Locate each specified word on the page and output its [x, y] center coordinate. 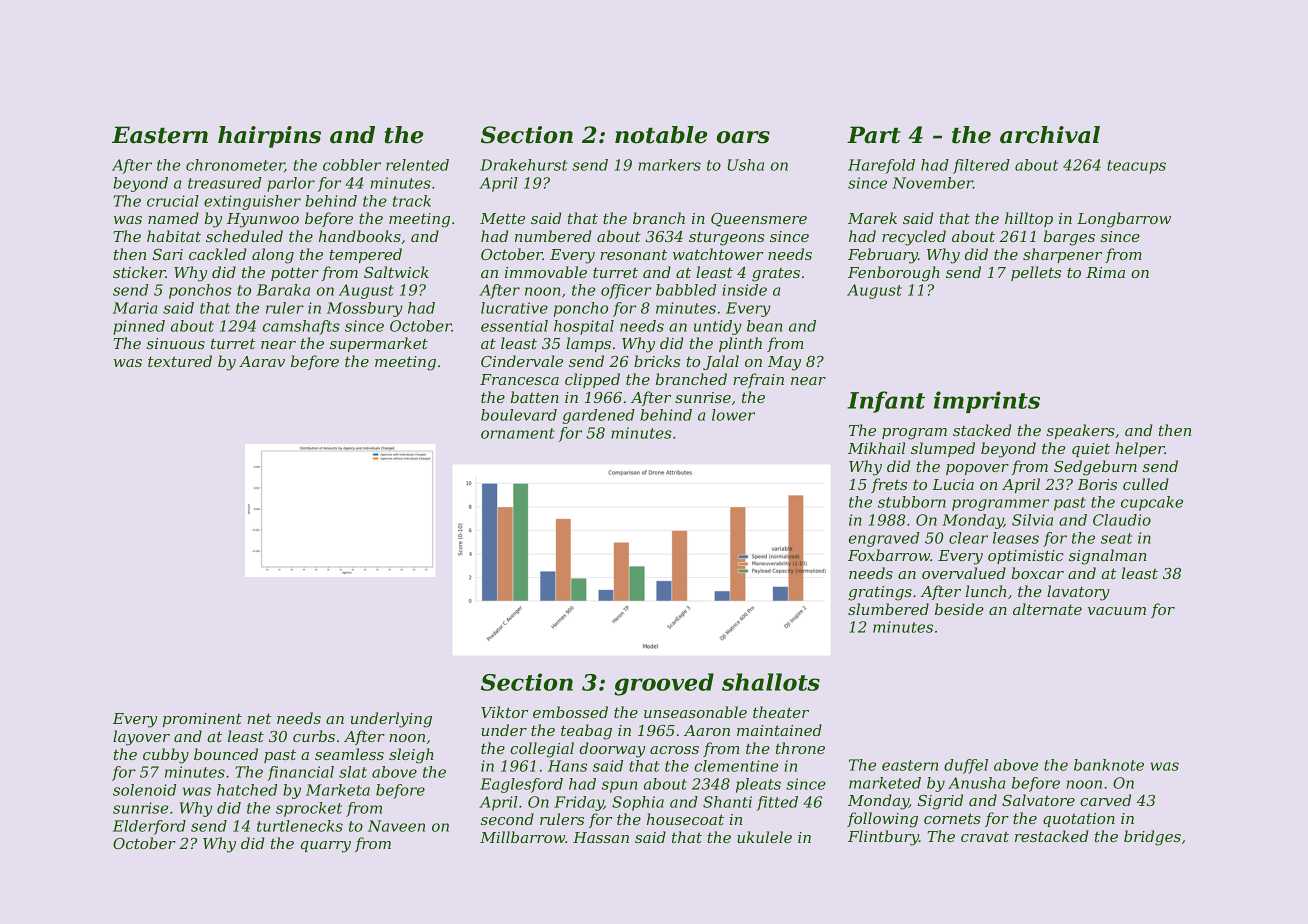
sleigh [411, 756]
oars [743, 137]
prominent [202, 720]
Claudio [1122, 520]
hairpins [269, 137]
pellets [1036, 273]
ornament [518, 433]
